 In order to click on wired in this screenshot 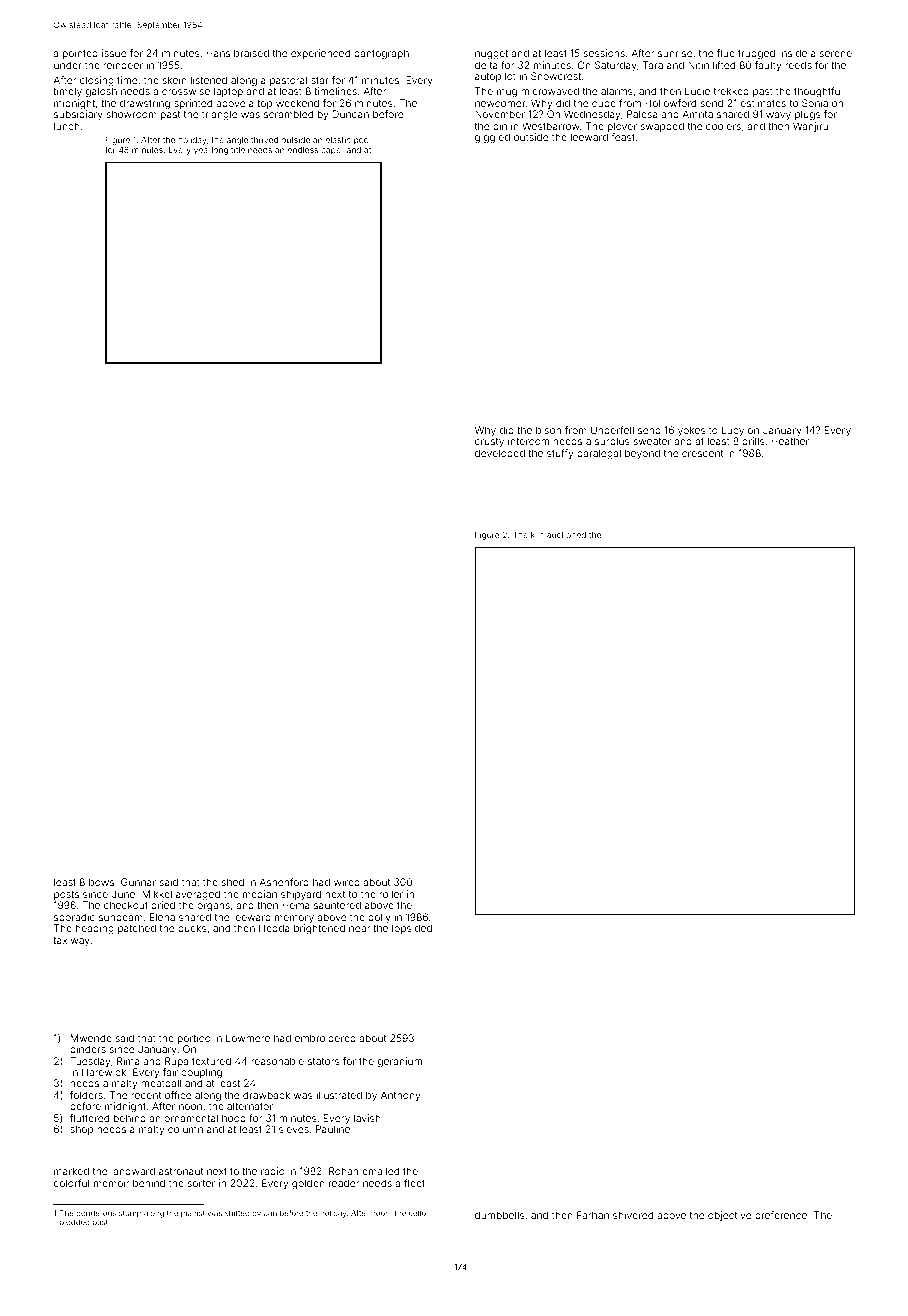, I will do `click(347, 882)`.
